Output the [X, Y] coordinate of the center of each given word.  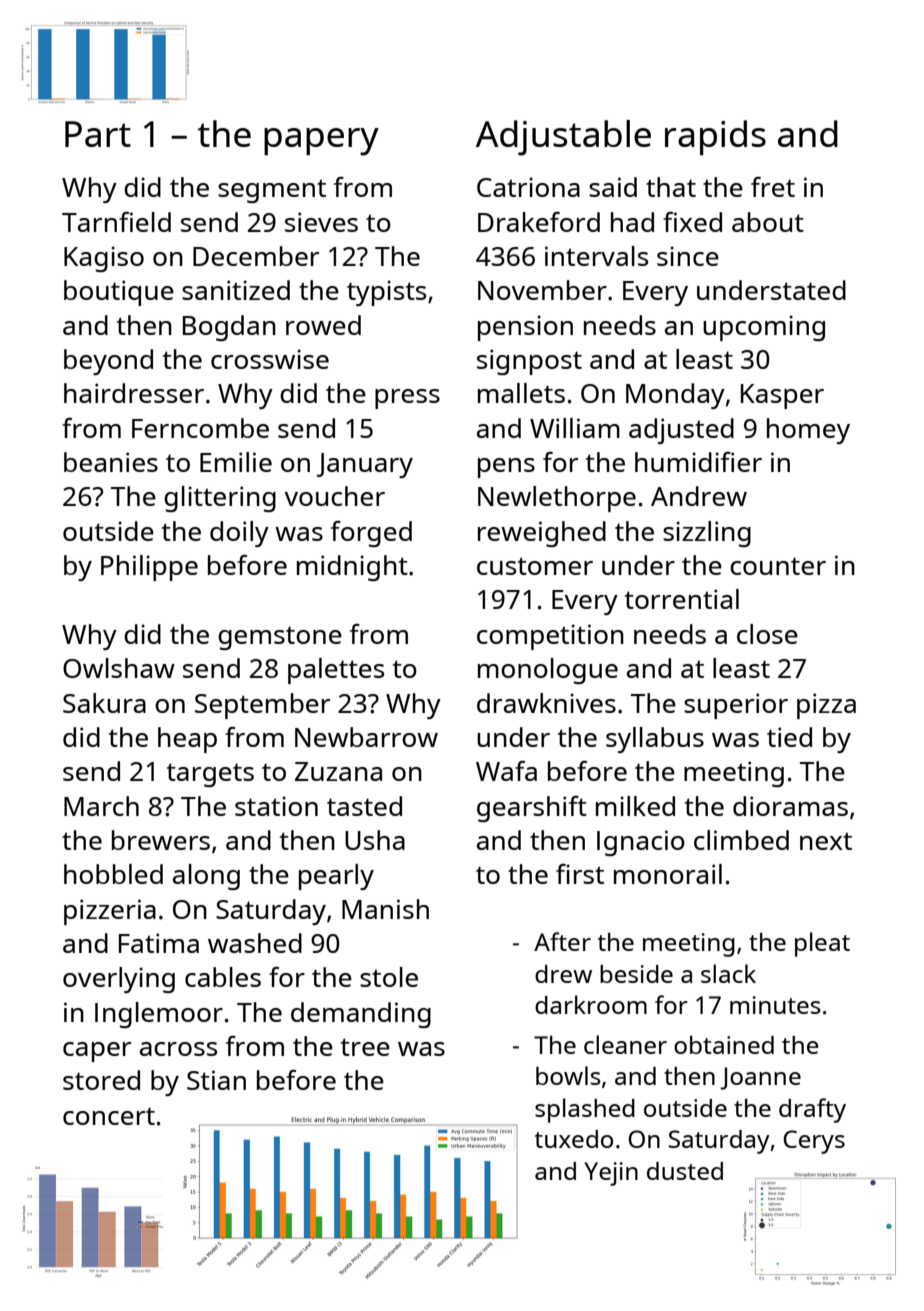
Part [98, 134]
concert [109, 1116]
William [575, 428]
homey [808, 431]
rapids [715, 137]
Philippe [149, 568]
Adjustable [563, 138]
